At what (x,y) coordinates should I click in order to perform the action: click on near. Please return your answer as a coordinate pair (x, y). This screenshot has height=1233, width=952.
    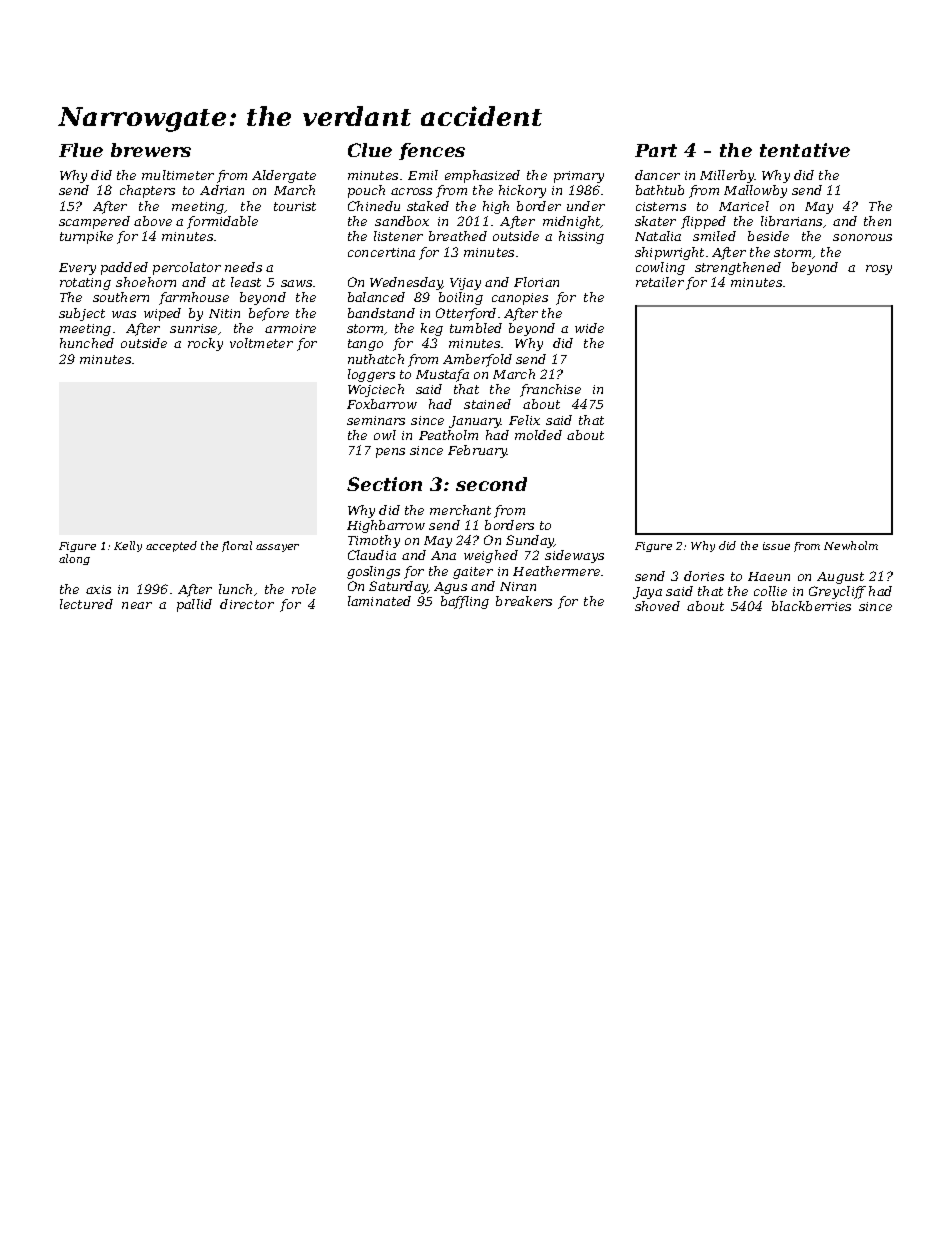
    Looking at the image, I should click on (137, 605).
